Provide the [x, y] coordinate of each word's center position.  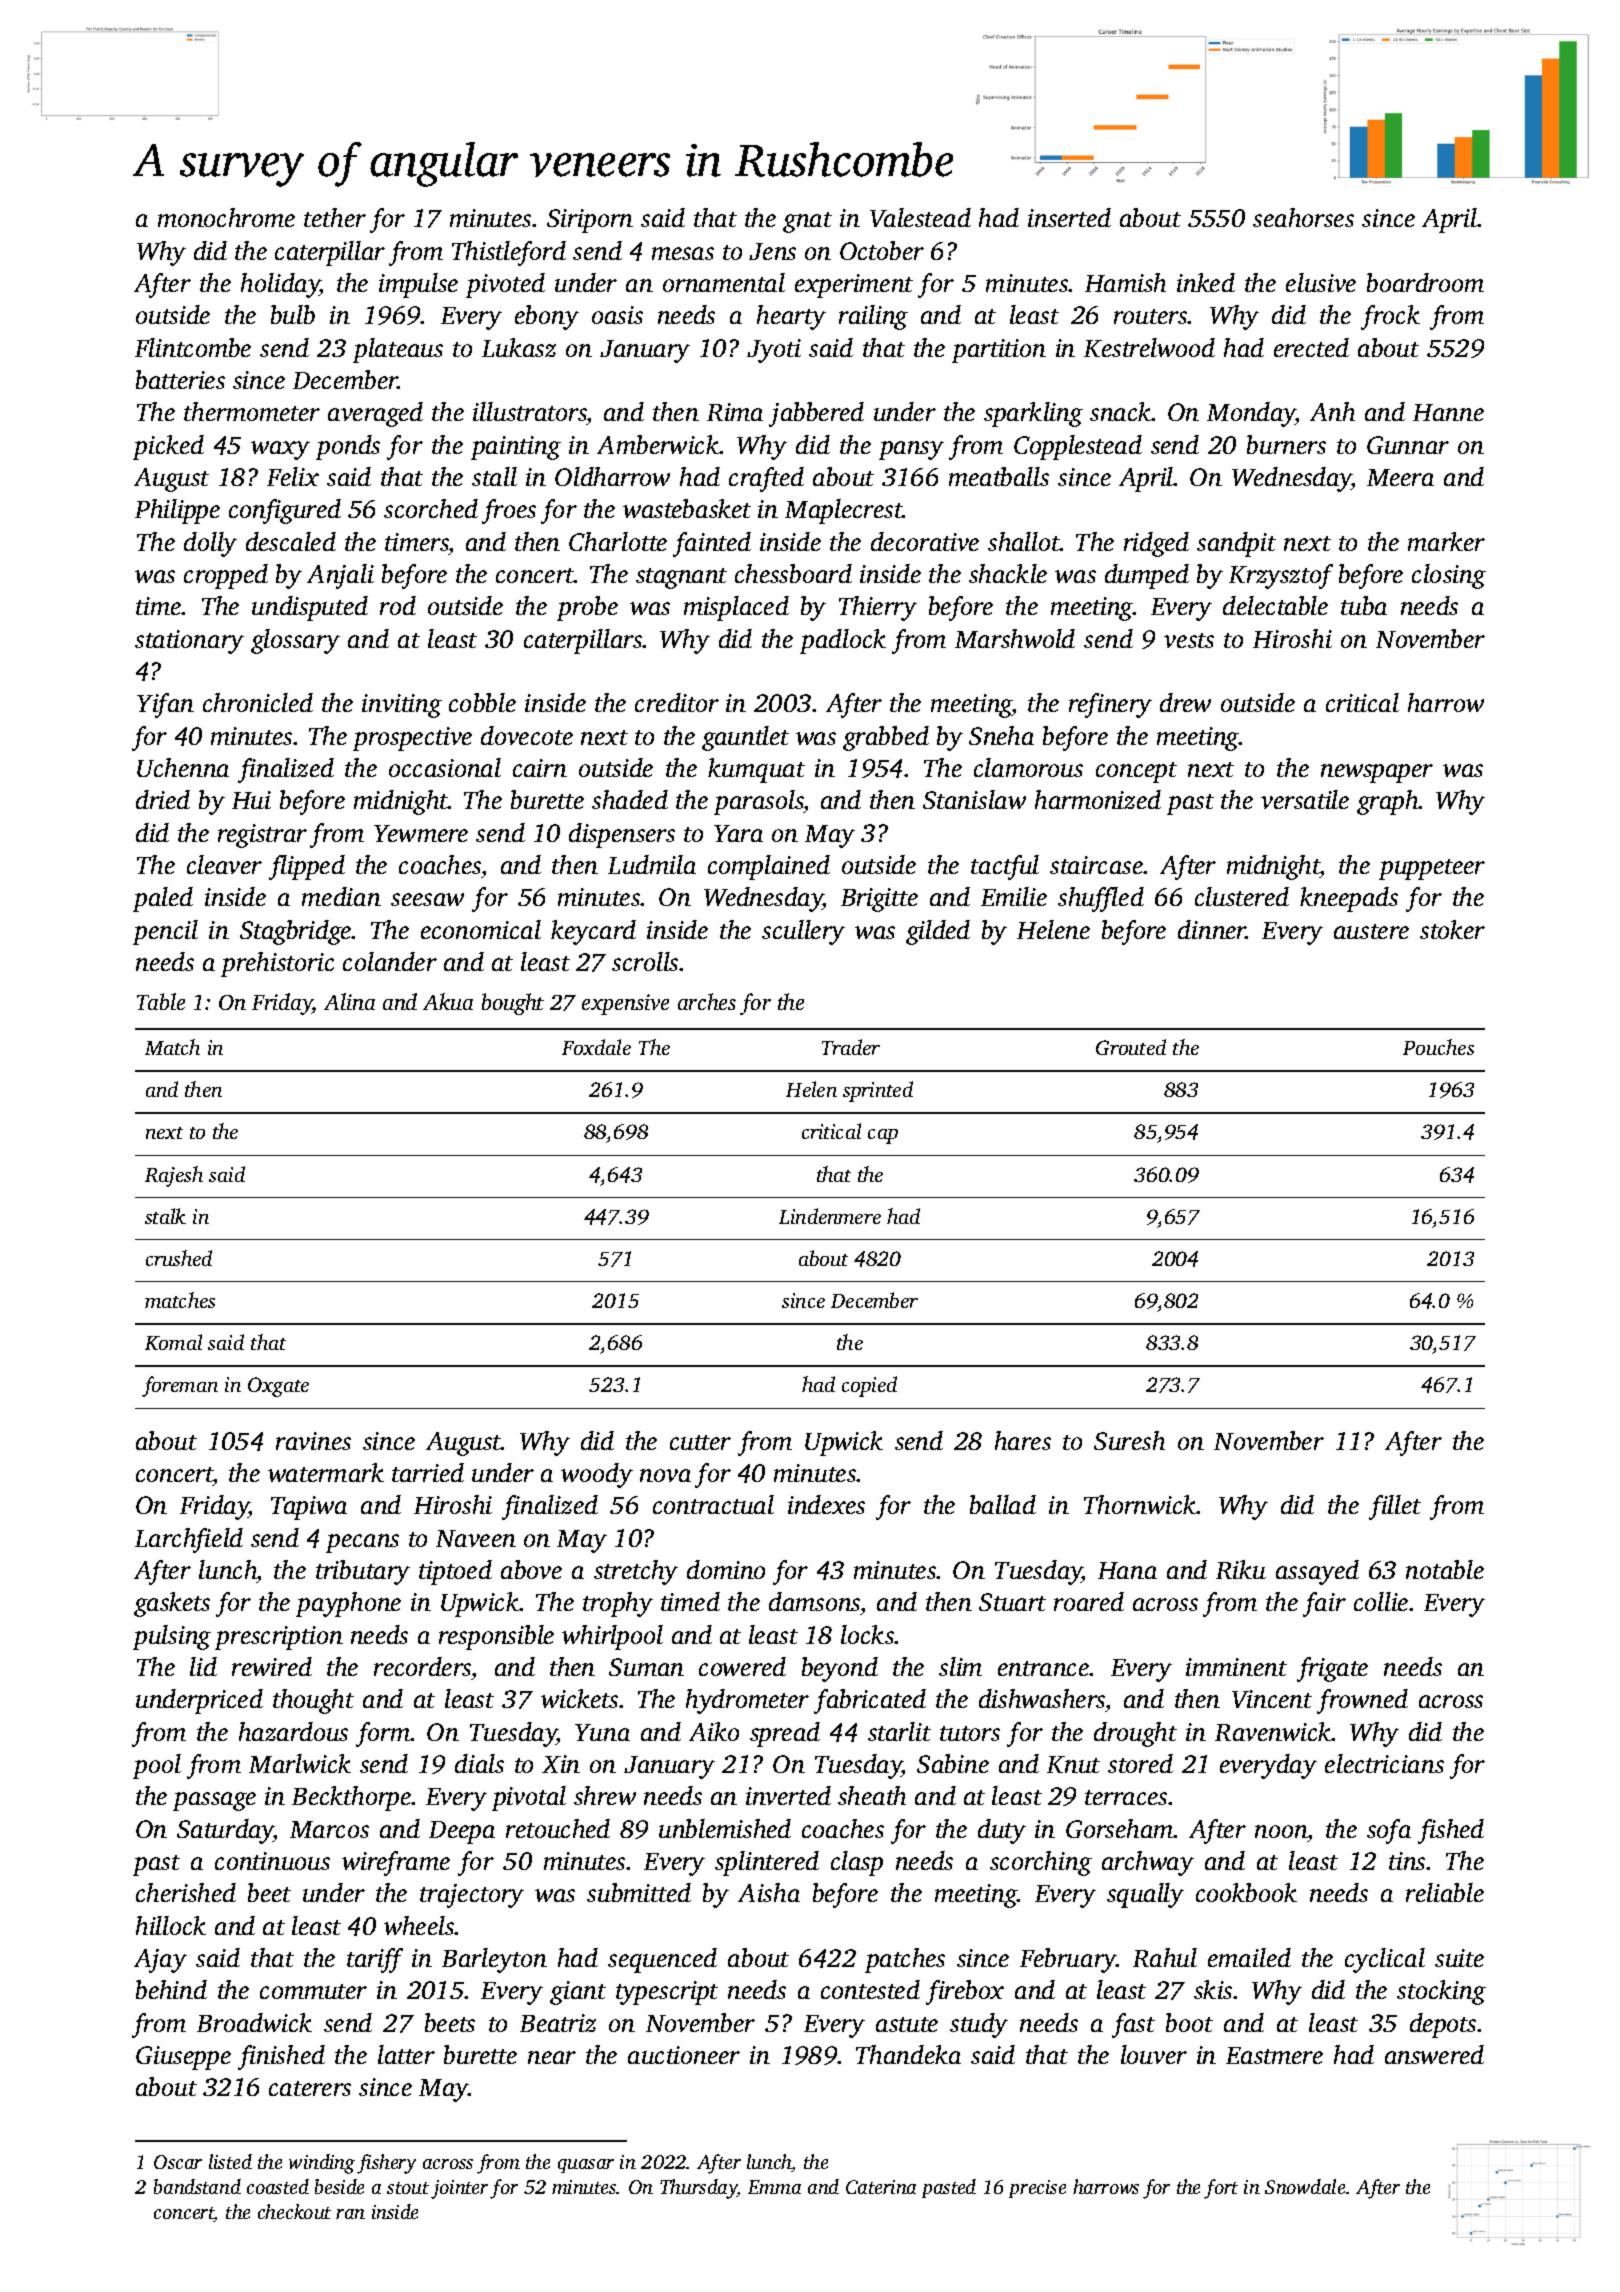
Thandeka [908, 2054]
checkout [294, 2211]
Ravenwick [1273, 1731]
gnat [807, 222]
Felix [293, 476]
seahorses [1303, 217]
